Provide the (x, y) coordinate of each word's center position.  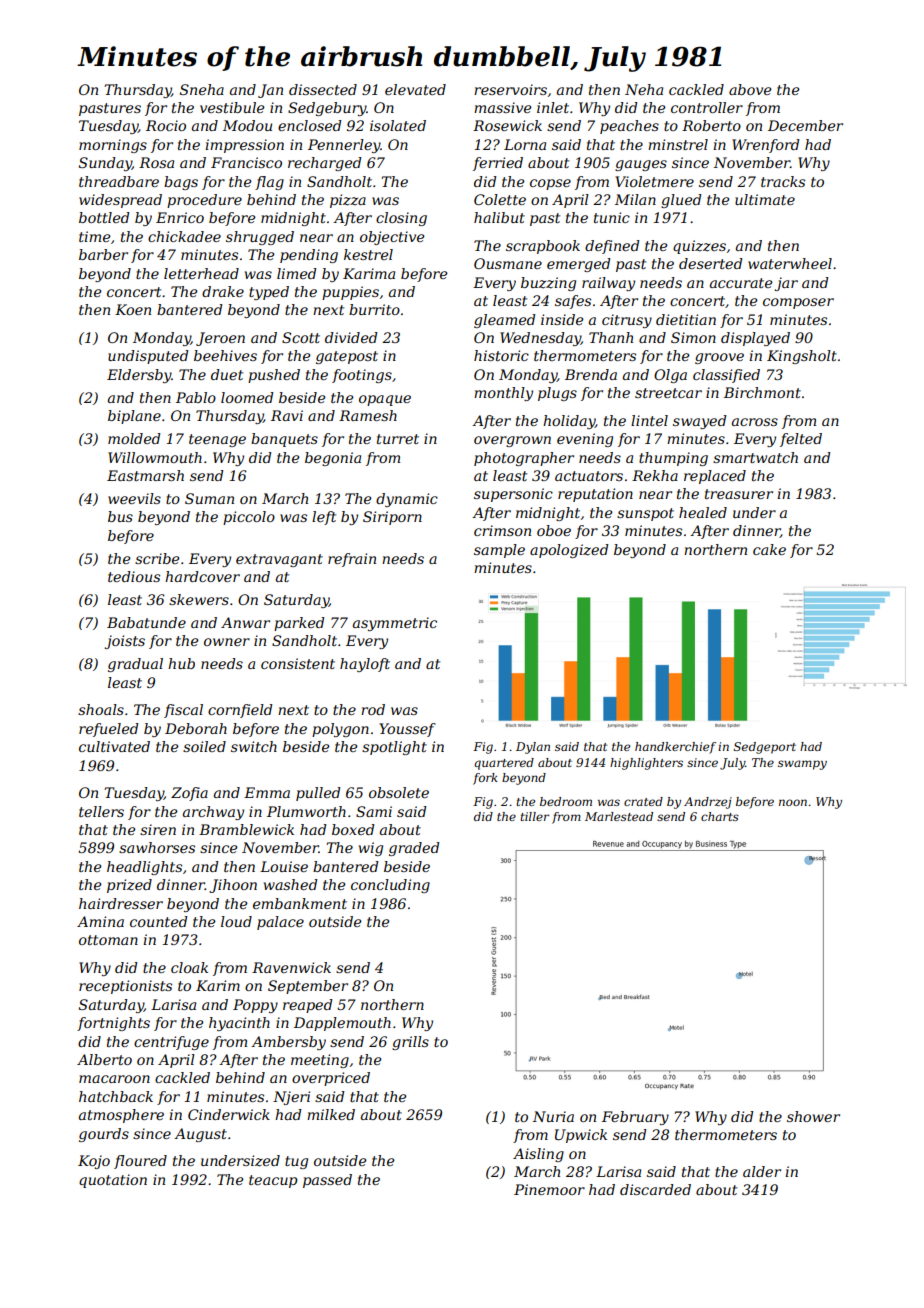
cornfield (240, 711)
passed (327, 1181)
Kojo (94, 1162)
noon (793, 802)
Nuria (553, 1116)
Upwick (581, 1136)
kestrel (368, 254)
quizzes (699, 247)
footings (362, 376)
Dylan (533, 748)
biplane (134, 417)
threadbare (119, 181)
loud (236, 921)
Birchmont (762, 392)
